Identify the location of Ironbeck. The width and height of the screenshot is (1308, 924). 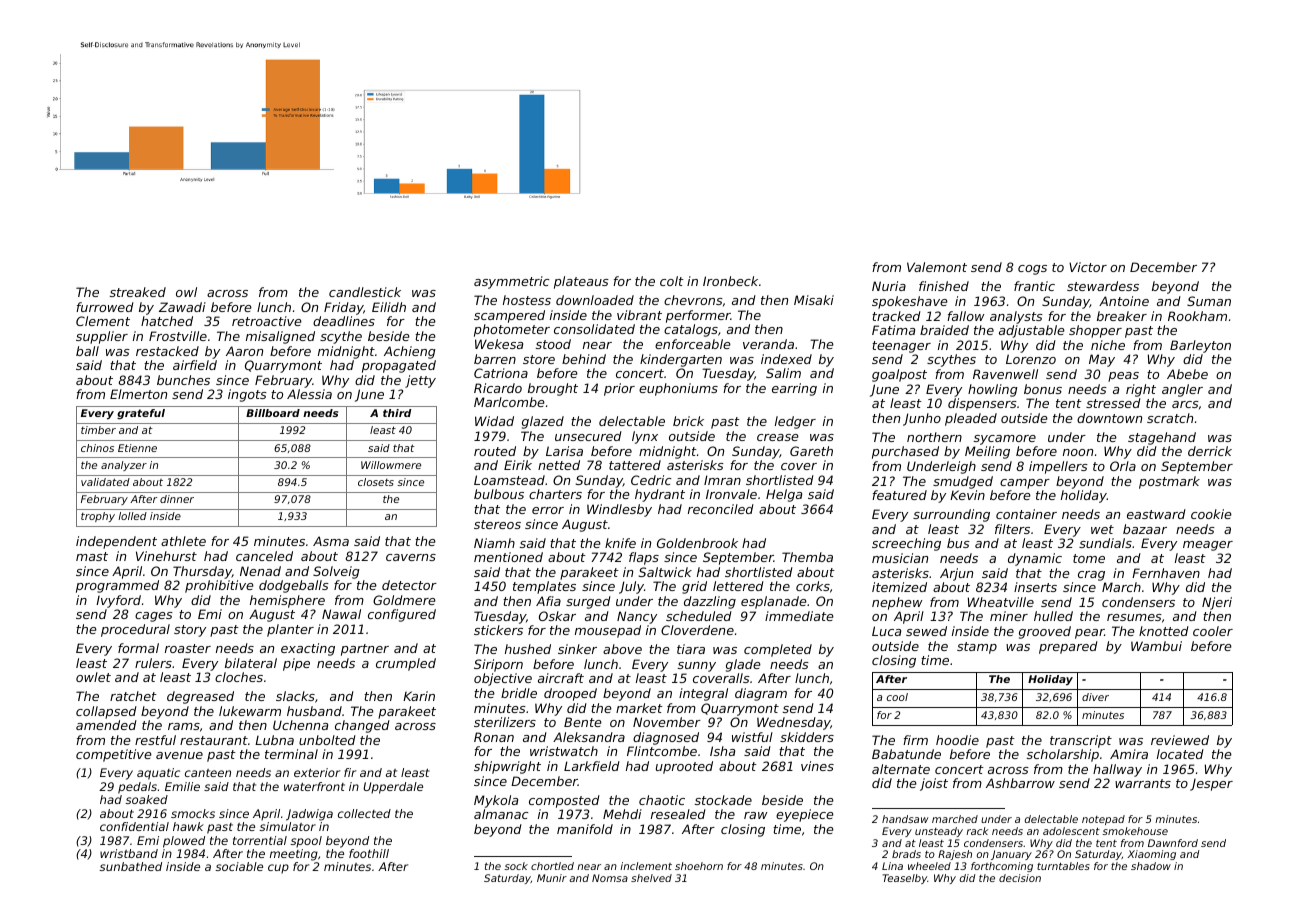
(730, 281).
